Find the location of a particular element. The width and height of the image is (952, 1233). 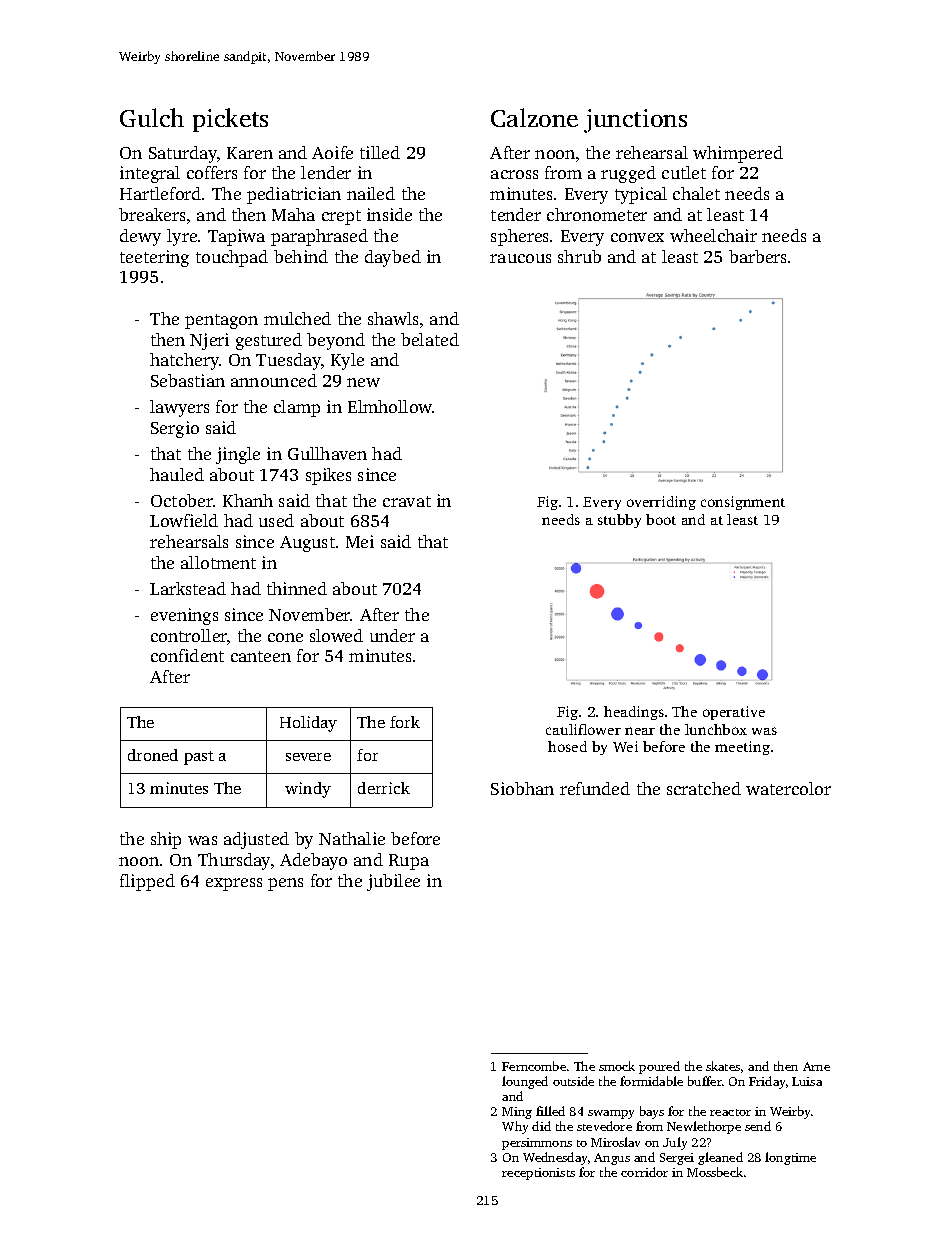

Calzone is located at coordinates (534, 117).
